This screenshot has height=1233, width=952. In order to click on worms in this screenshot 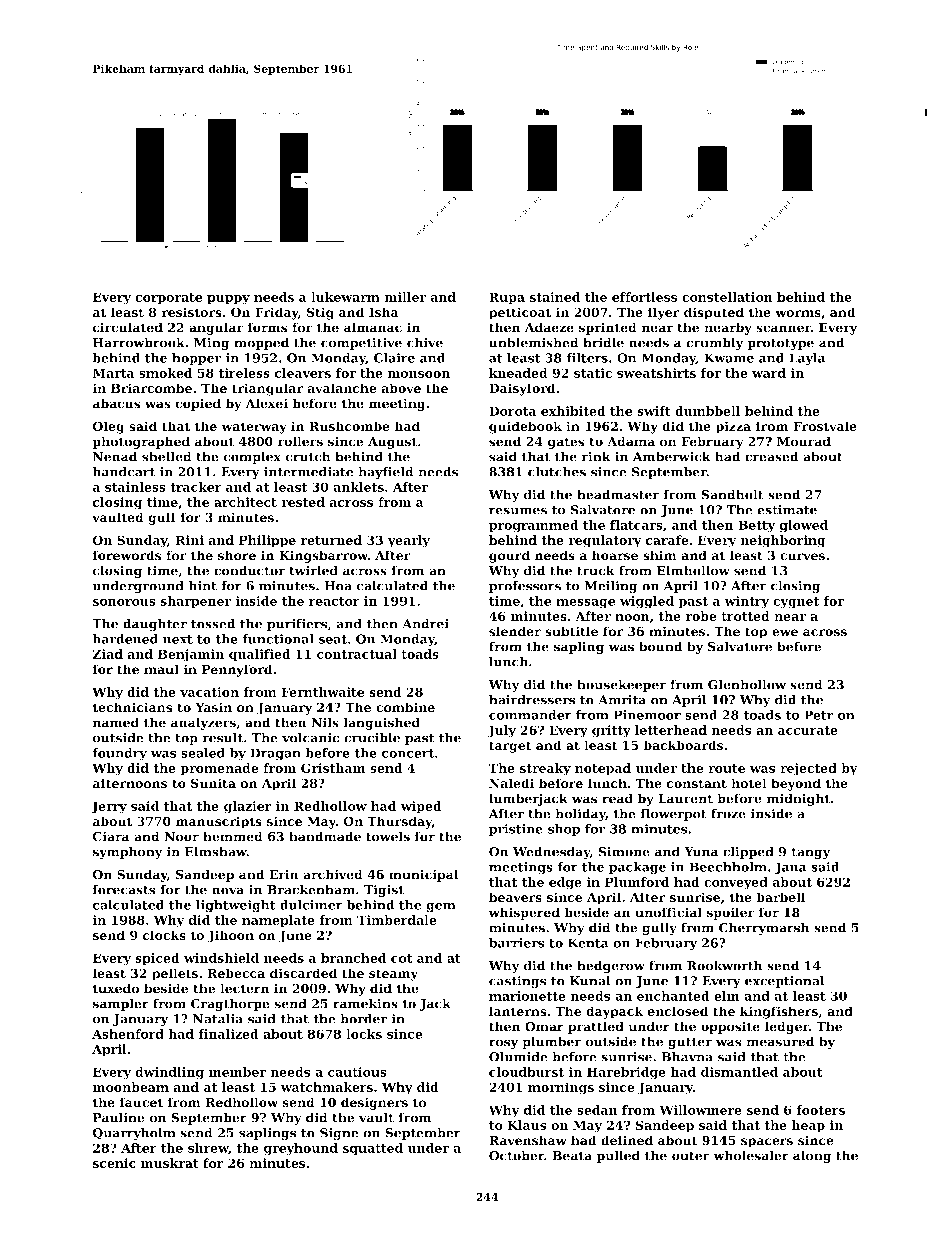, I will do `click(798, 313)`.
